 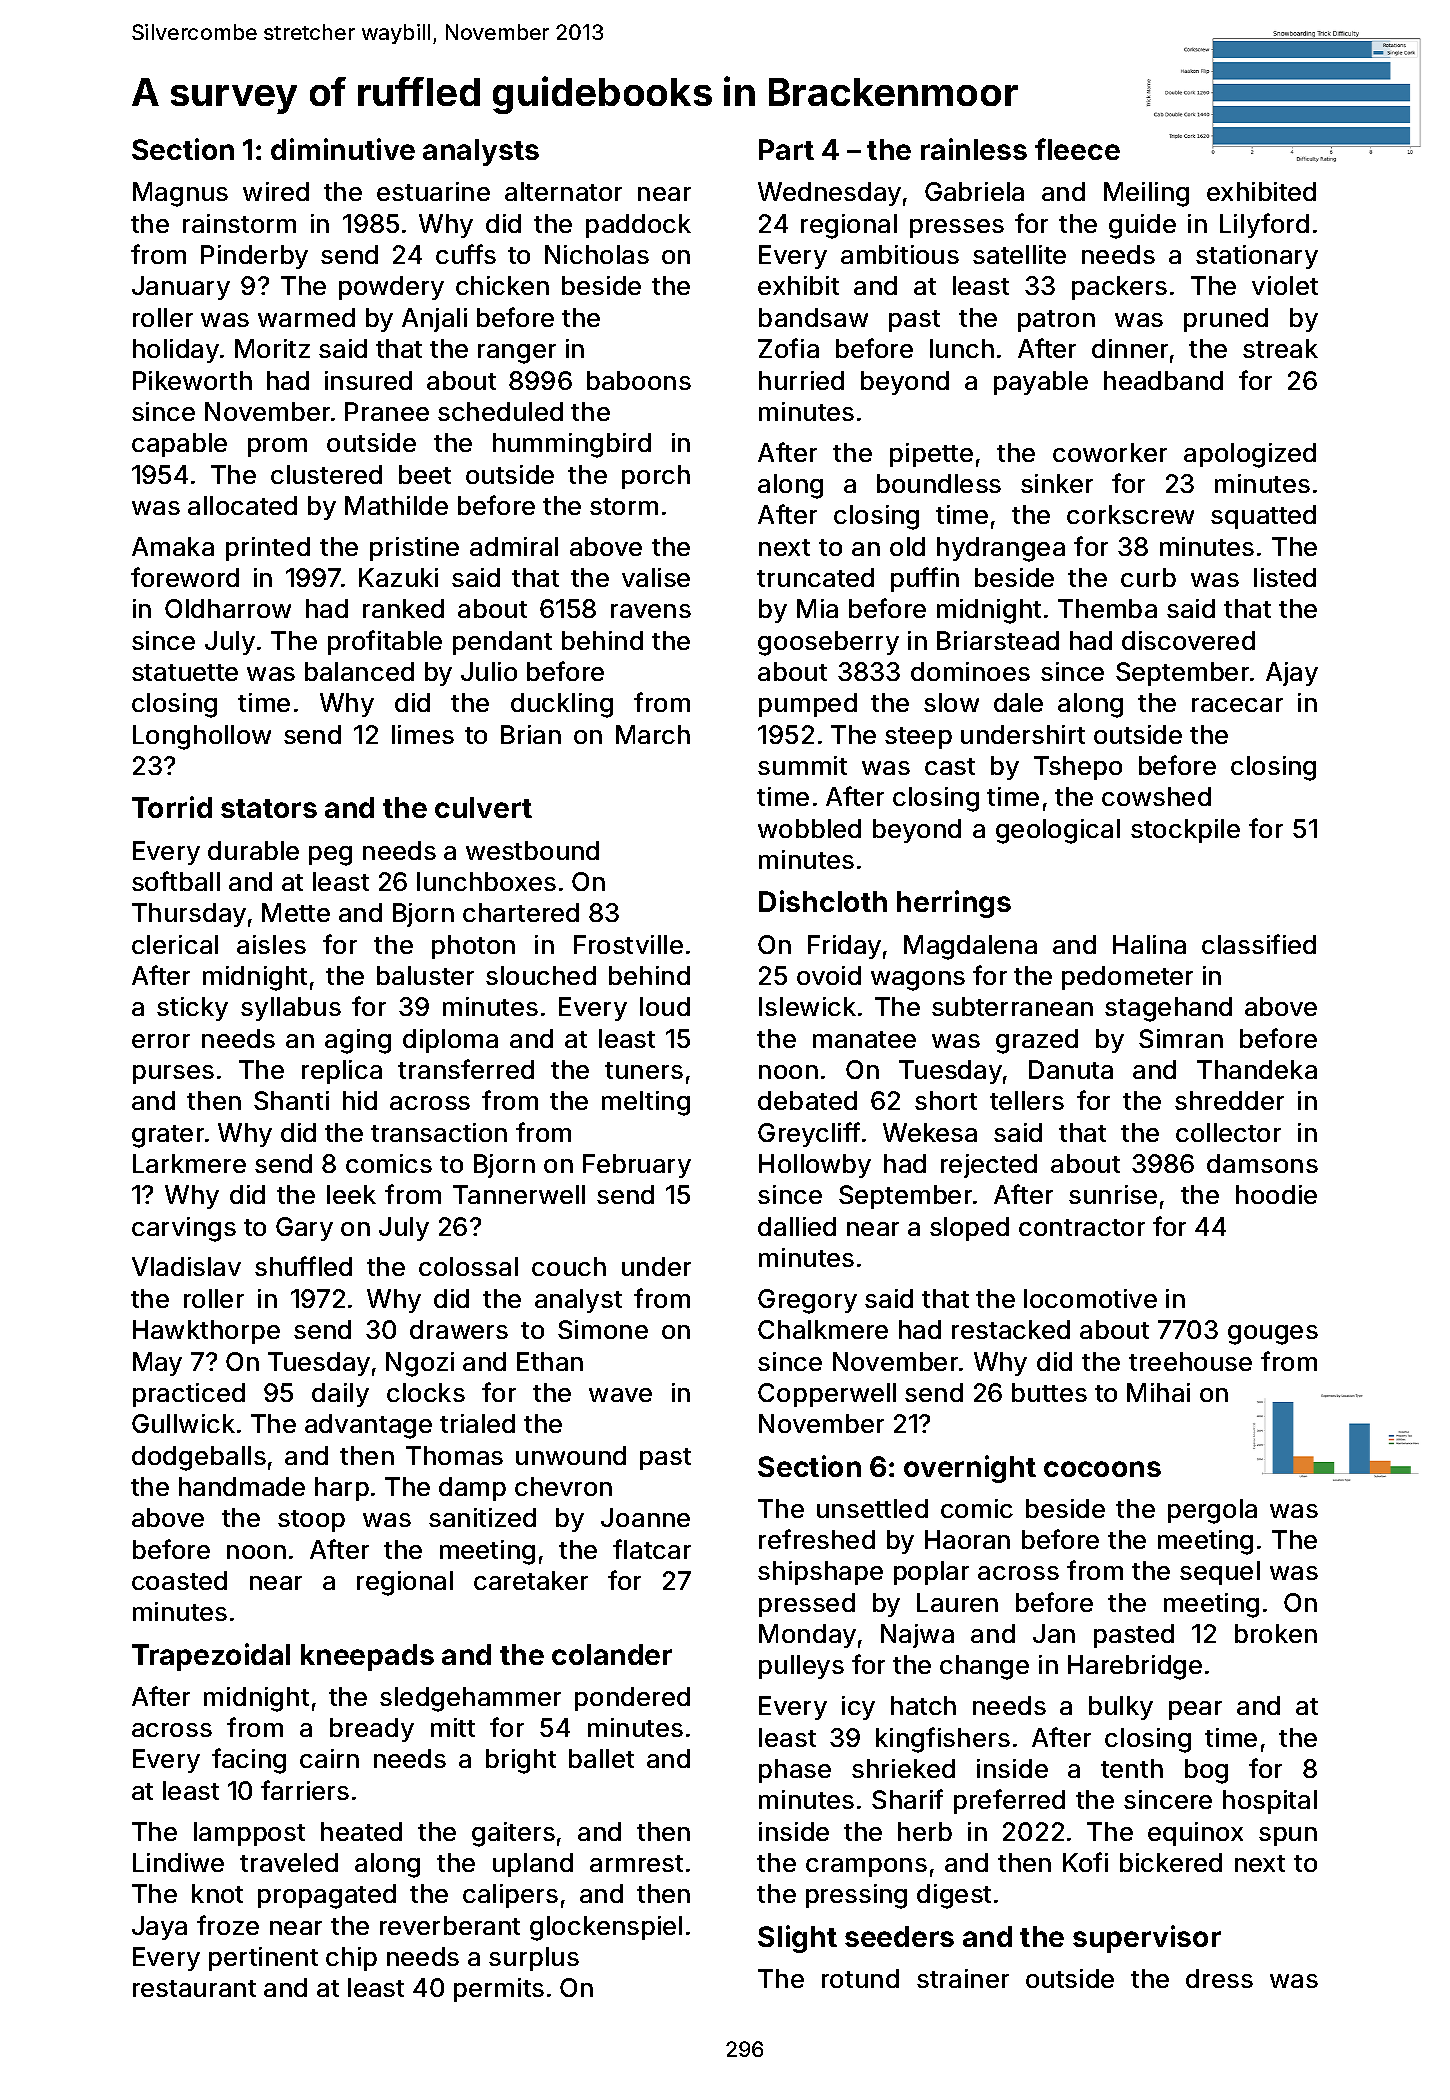 I want to click on restaurant, so click(x=194, y=1988).
